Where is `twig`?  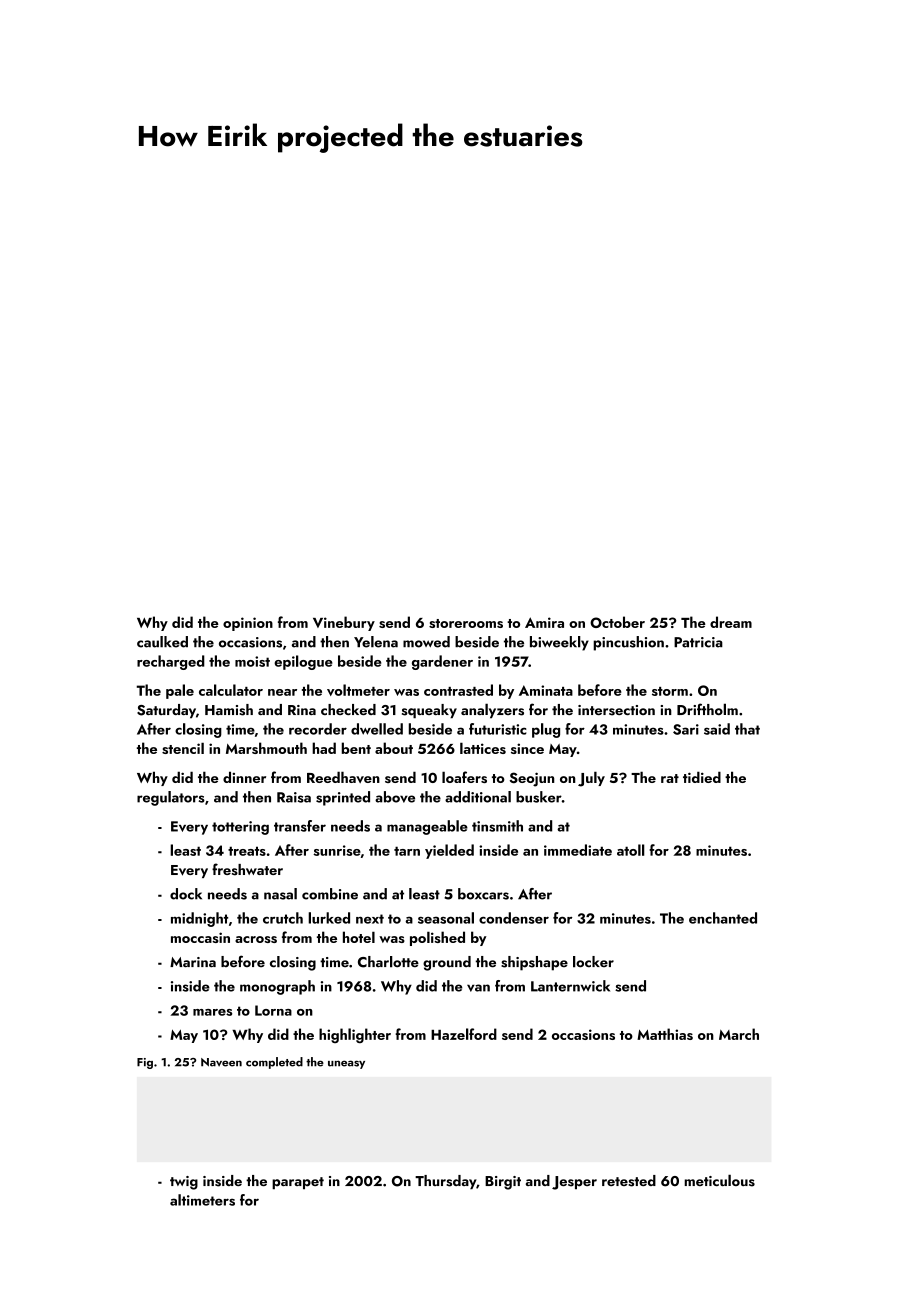
twig is located at coordinates (184, 1183).
